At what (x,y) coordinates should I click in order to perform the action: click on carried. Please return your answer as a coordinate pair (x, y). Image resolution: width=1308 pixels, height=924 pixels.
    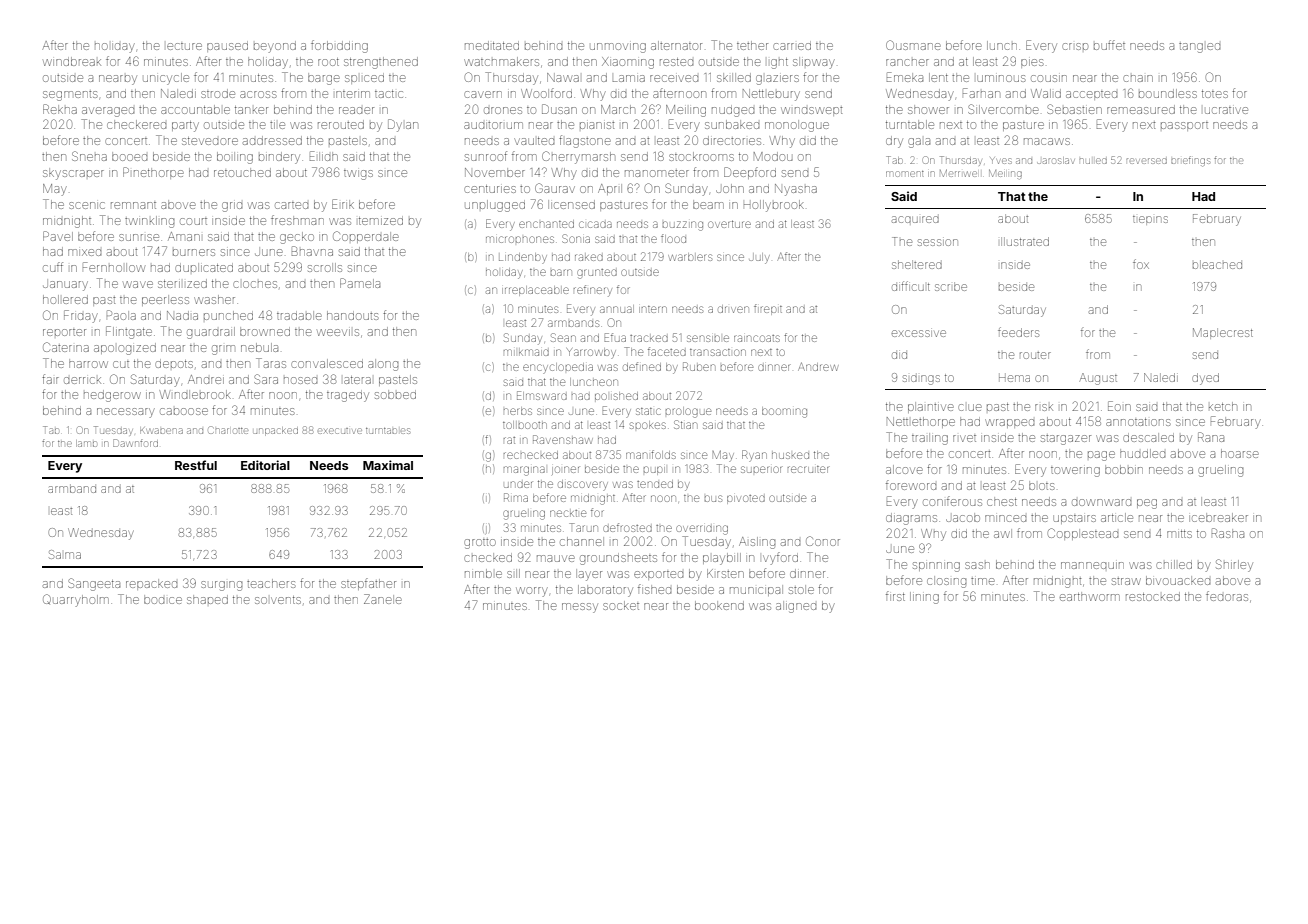
    Looking at the image, I should click on (792, 46).
